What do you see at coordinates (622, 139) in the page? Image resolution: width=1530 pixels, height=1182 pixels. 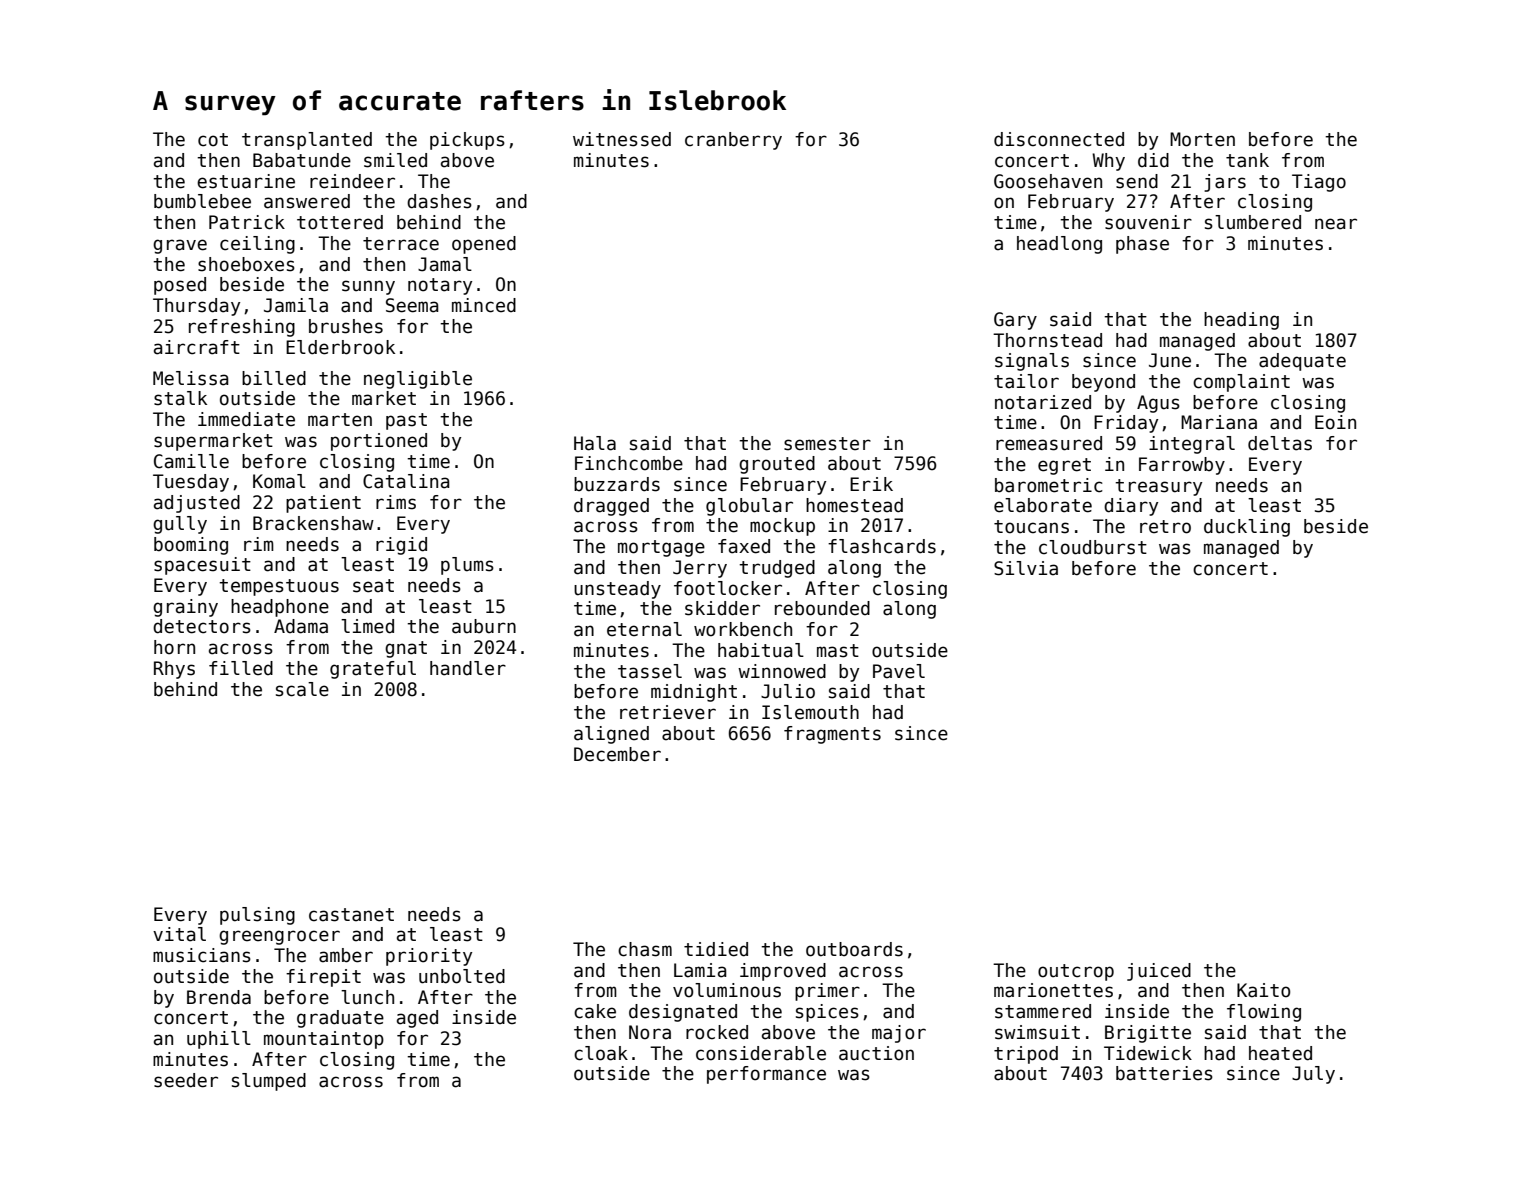 I see `witnessed` at bounding box center [622, 139].
